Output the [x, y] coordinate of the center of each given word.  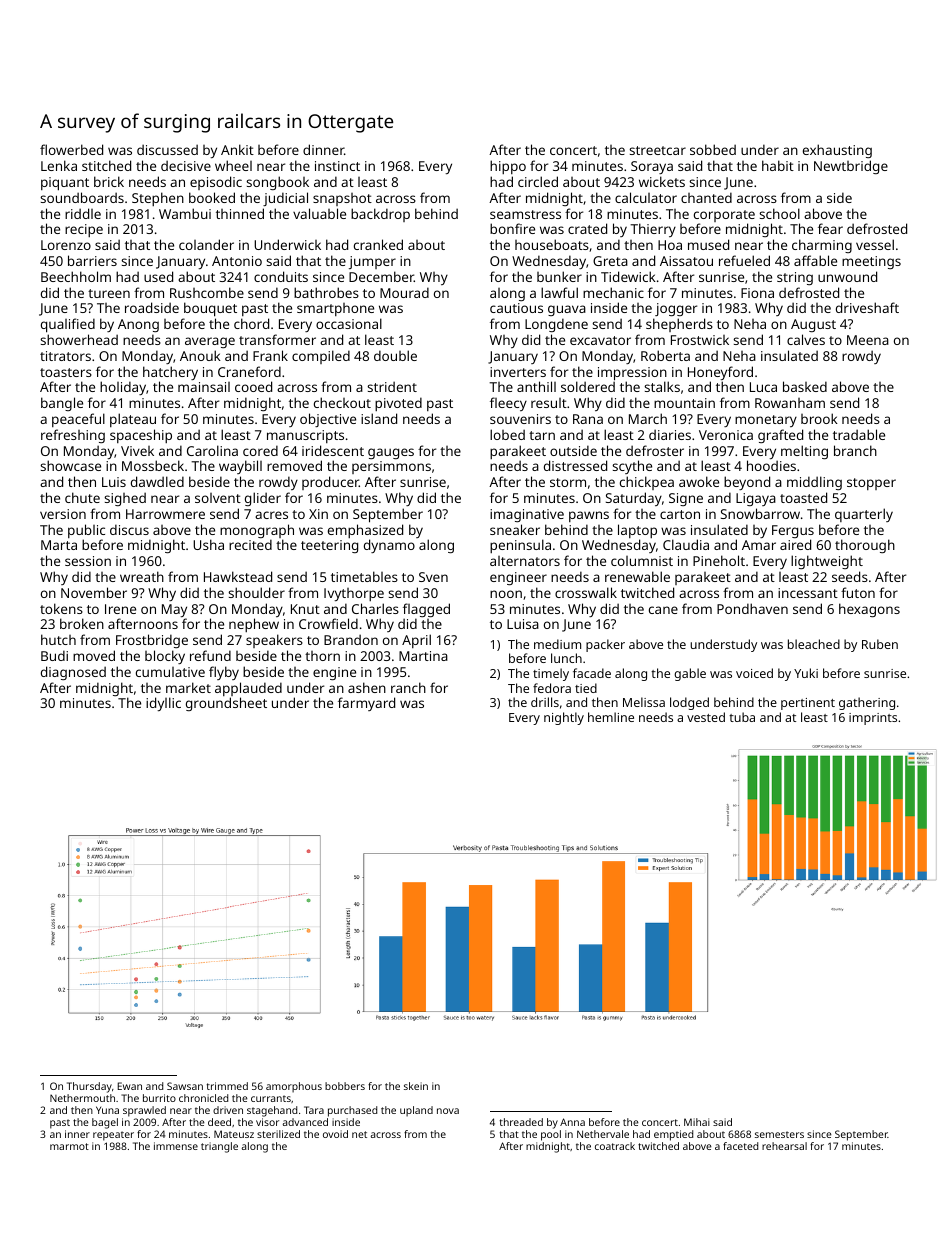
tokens [61, 608]
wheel [233, 165]
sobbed [713, 149]
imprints [873, 719]
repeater [113, 1136]
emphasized [365, 532]
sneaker [515, 529]
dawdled [157, 481]
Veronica [726, 435]
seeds [850, 576]
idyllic [163, 704]
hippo [508, 167]
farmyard [366, 704]
